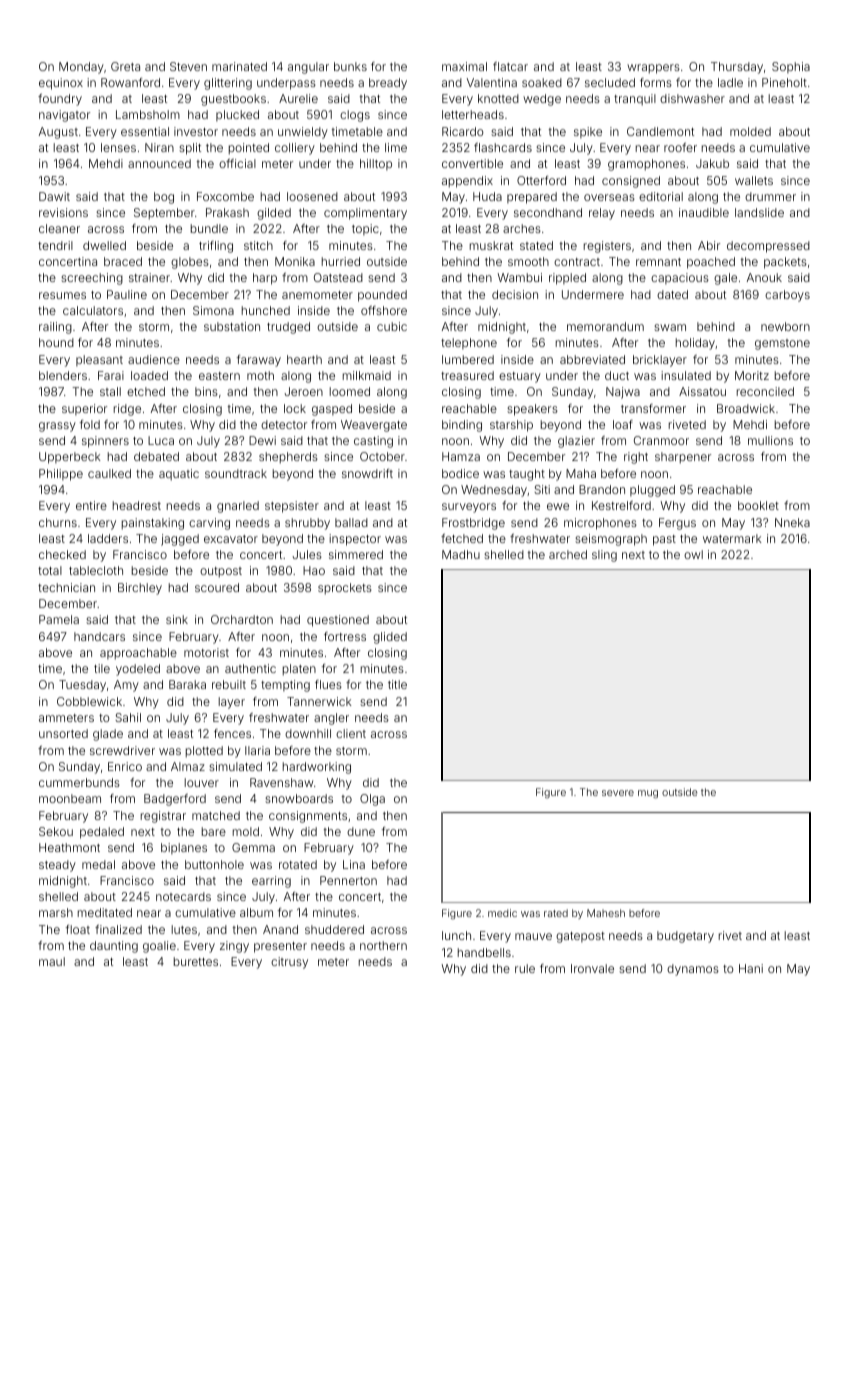 The height and width of the page is (1400, 849). I want to click on marinated, so click(239, 66).
